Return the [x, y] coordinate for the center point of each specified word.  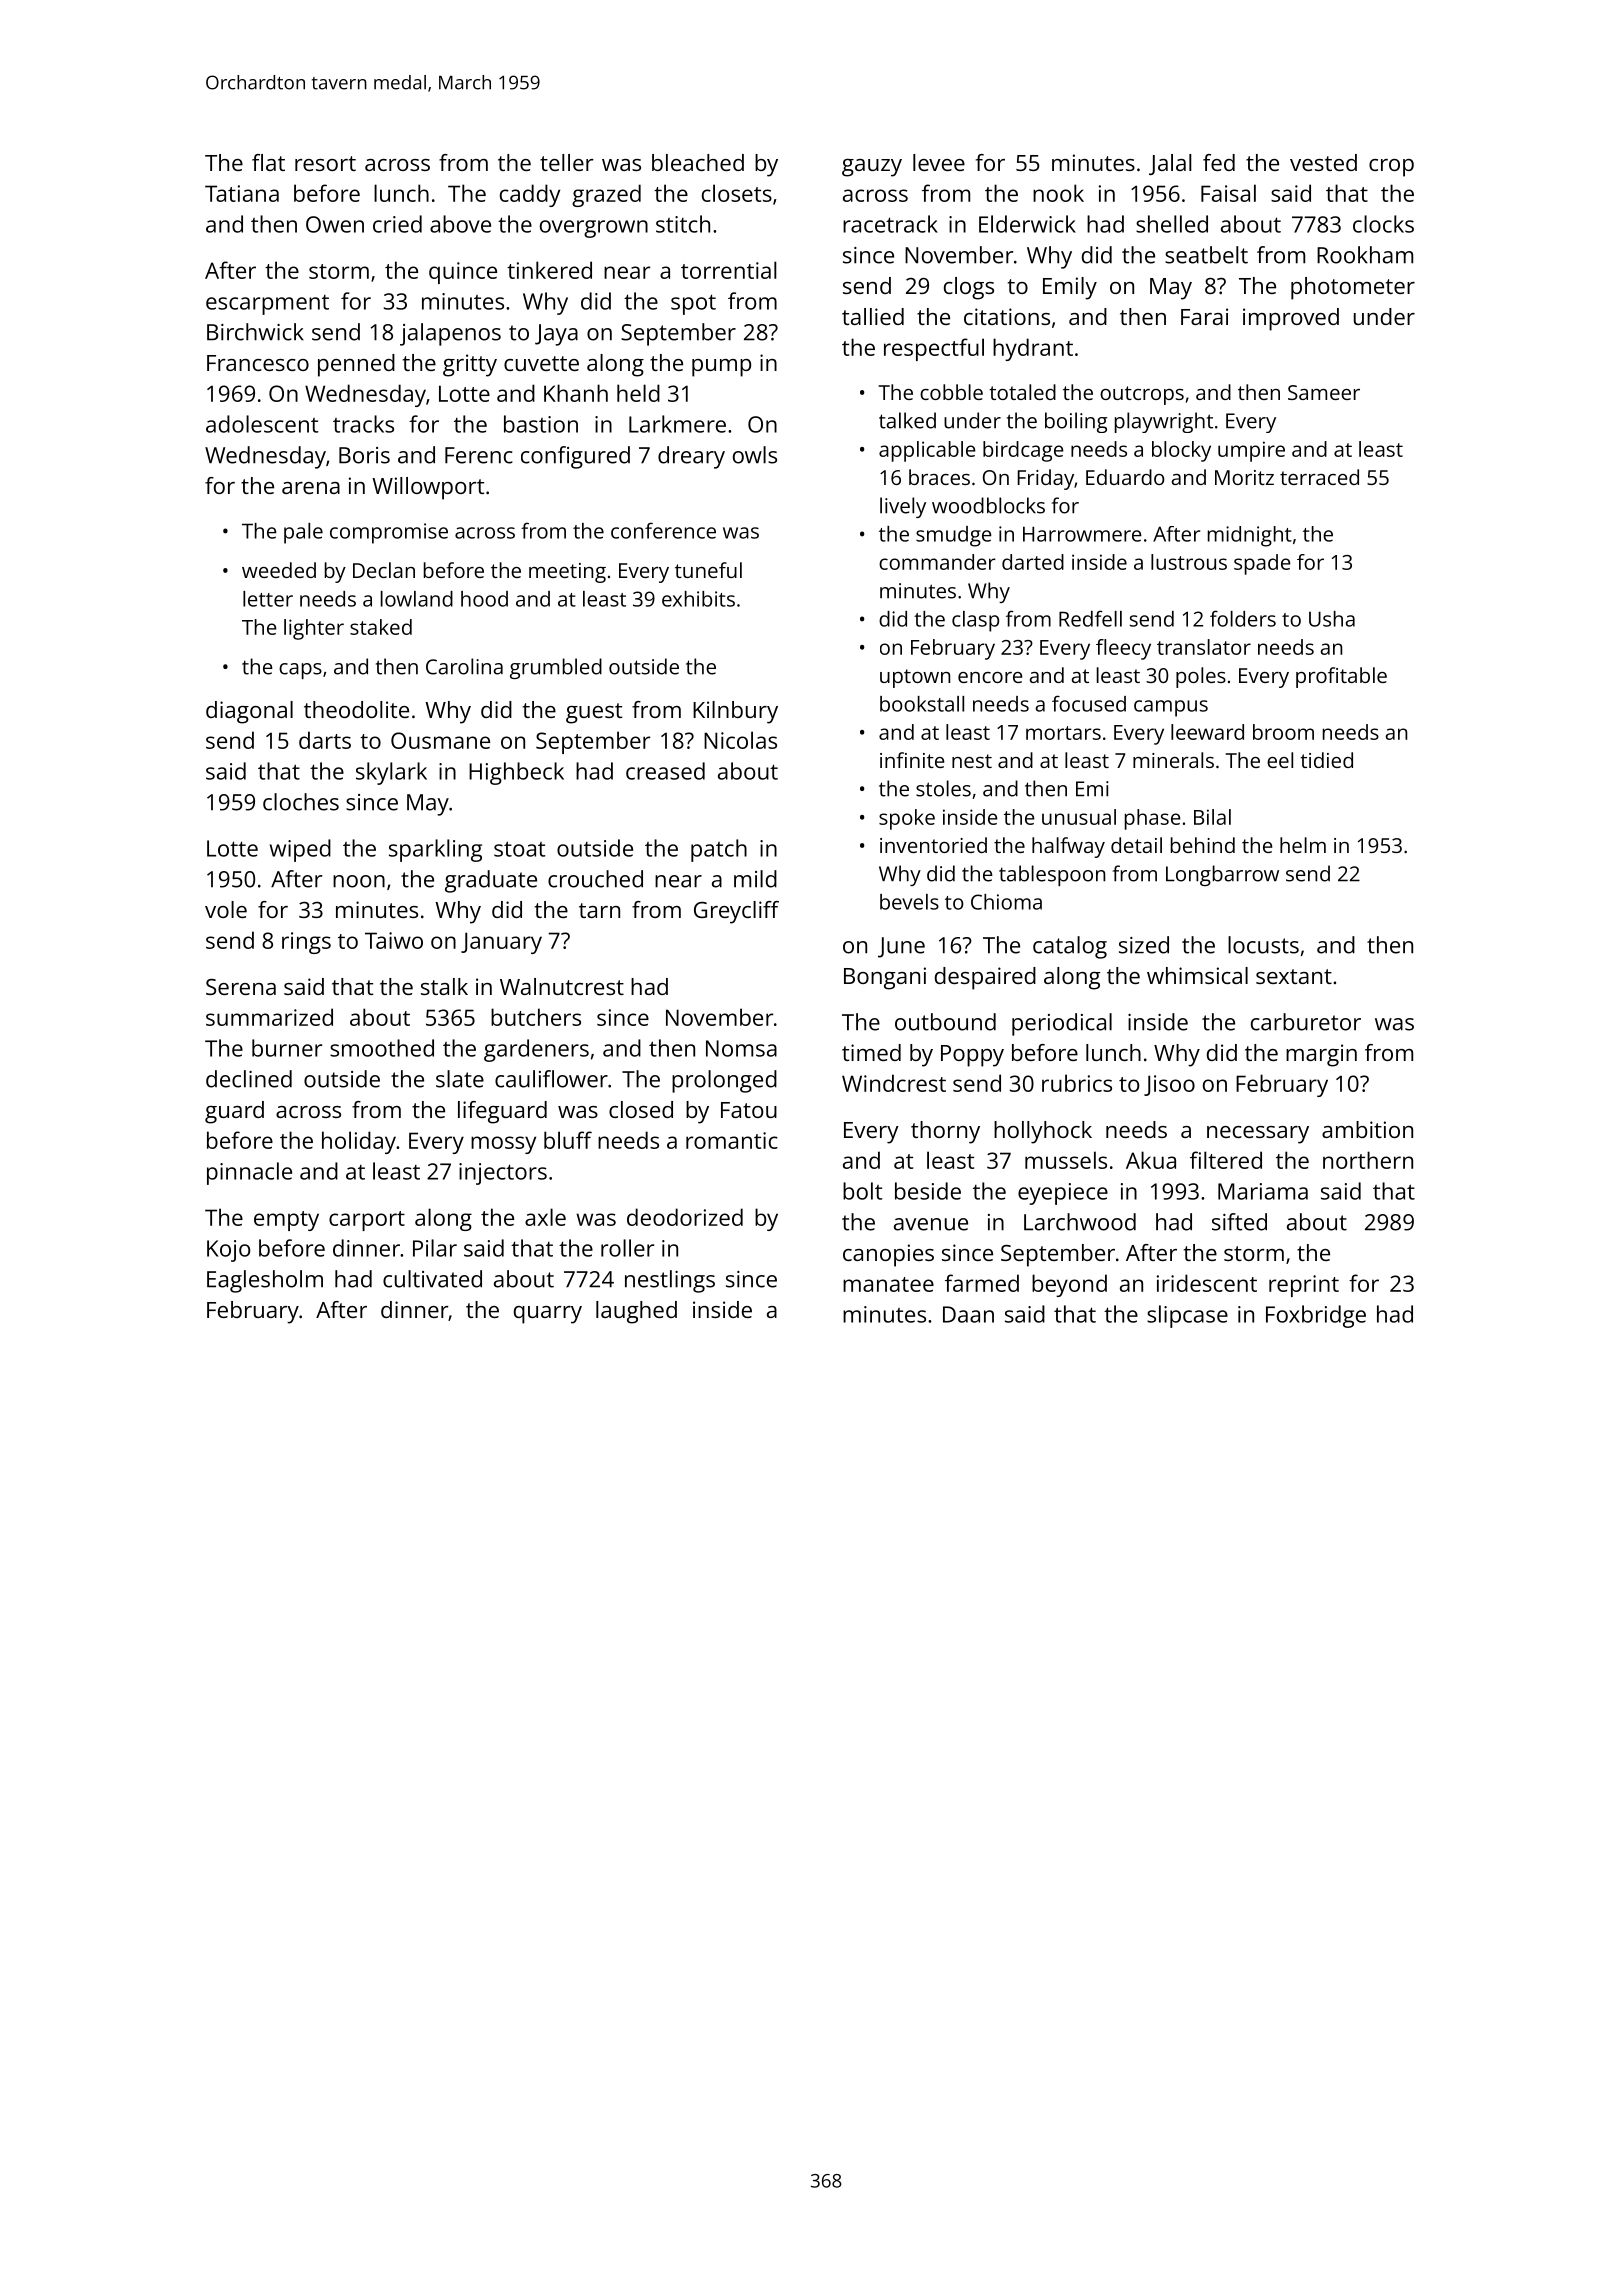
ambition [1367, 1129]
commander [937, 562]
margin [1321, 1055]
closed [641, 1109]
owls [755, 455]
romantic [732, 1140]
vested [1323, 162]
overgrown [594, 229]
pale [303, 533]
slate [460, 1079]
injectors [503, 1174]
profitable [1341, 677]
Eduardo [1125, 477]
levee [939, 162]
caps [300, 671]
